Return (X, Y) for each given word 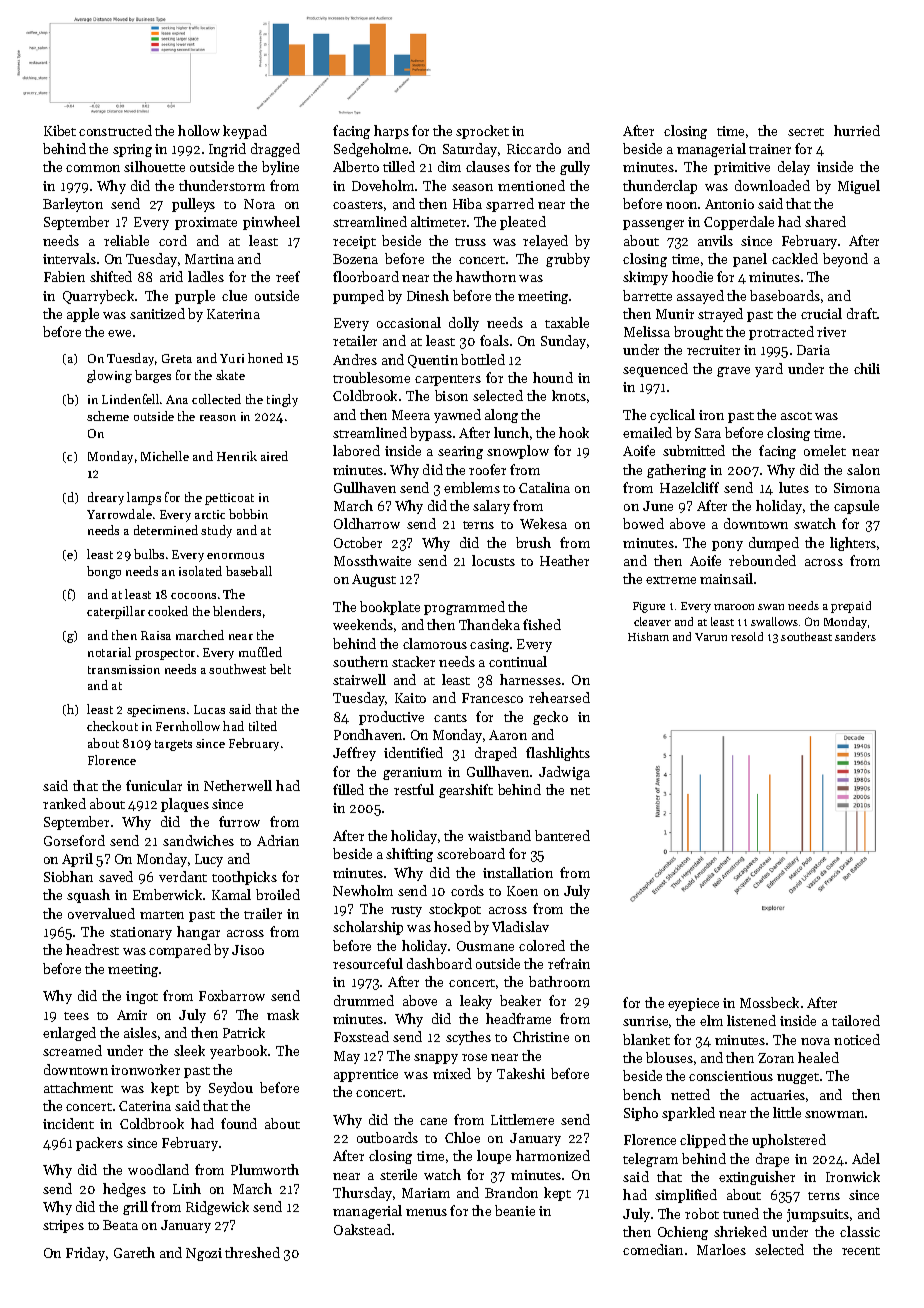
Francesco (492, 698)
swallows (774, 621)
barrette (647, 295)
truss (470, 242)
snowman (834, 1114)
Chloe (462, 1137)
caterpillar (116, 612)
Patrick (244, 1032)
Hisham (648, 636)
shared (825, 221)
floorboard (366, 276)
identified (413, 752)
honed (265, 358)
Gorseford (74, 840)
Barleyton (73, 205)
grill (135, 1208)
